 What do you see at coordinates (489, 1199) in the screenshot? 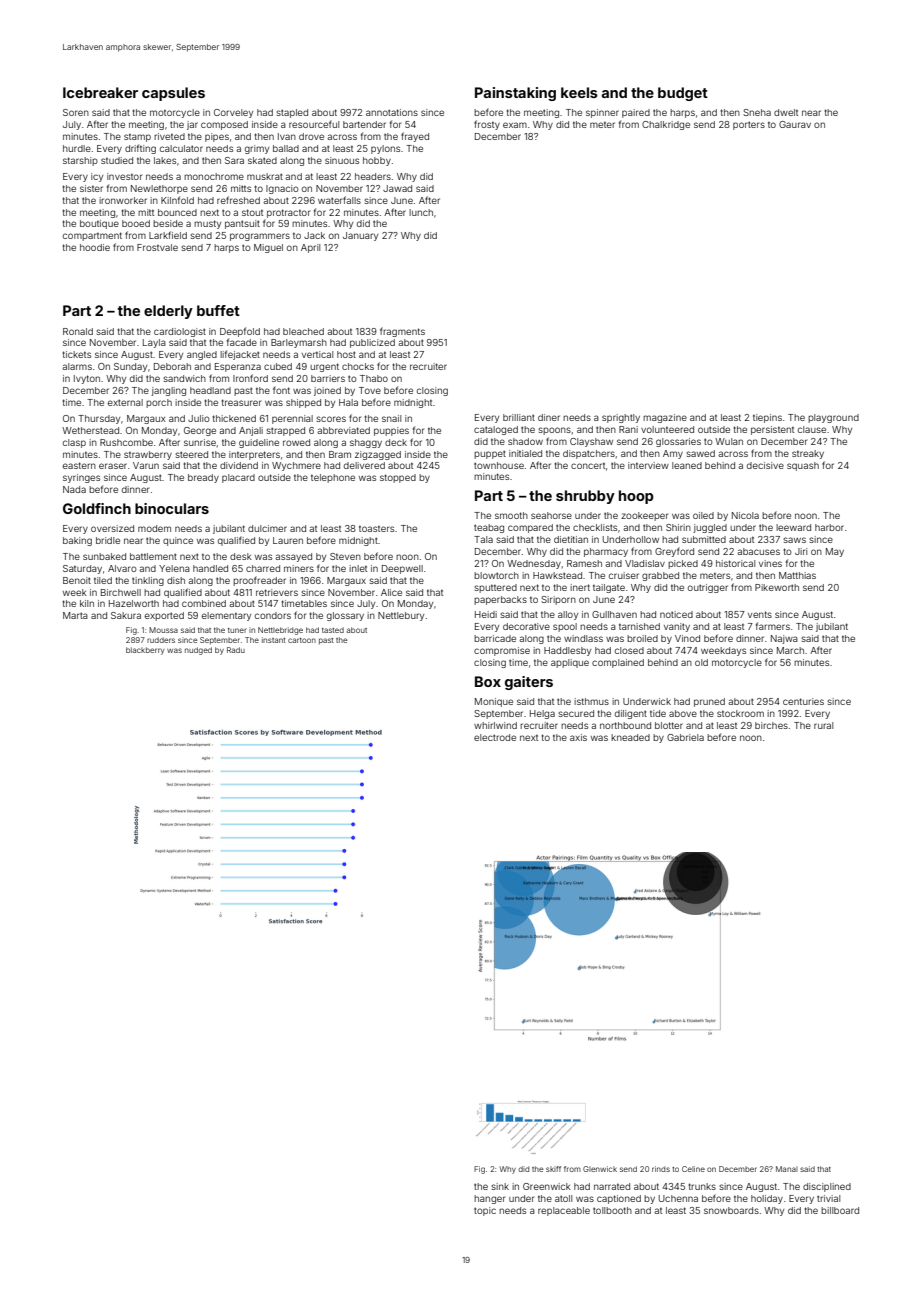
I see `hanger` at bounding box center [489, 1199].
